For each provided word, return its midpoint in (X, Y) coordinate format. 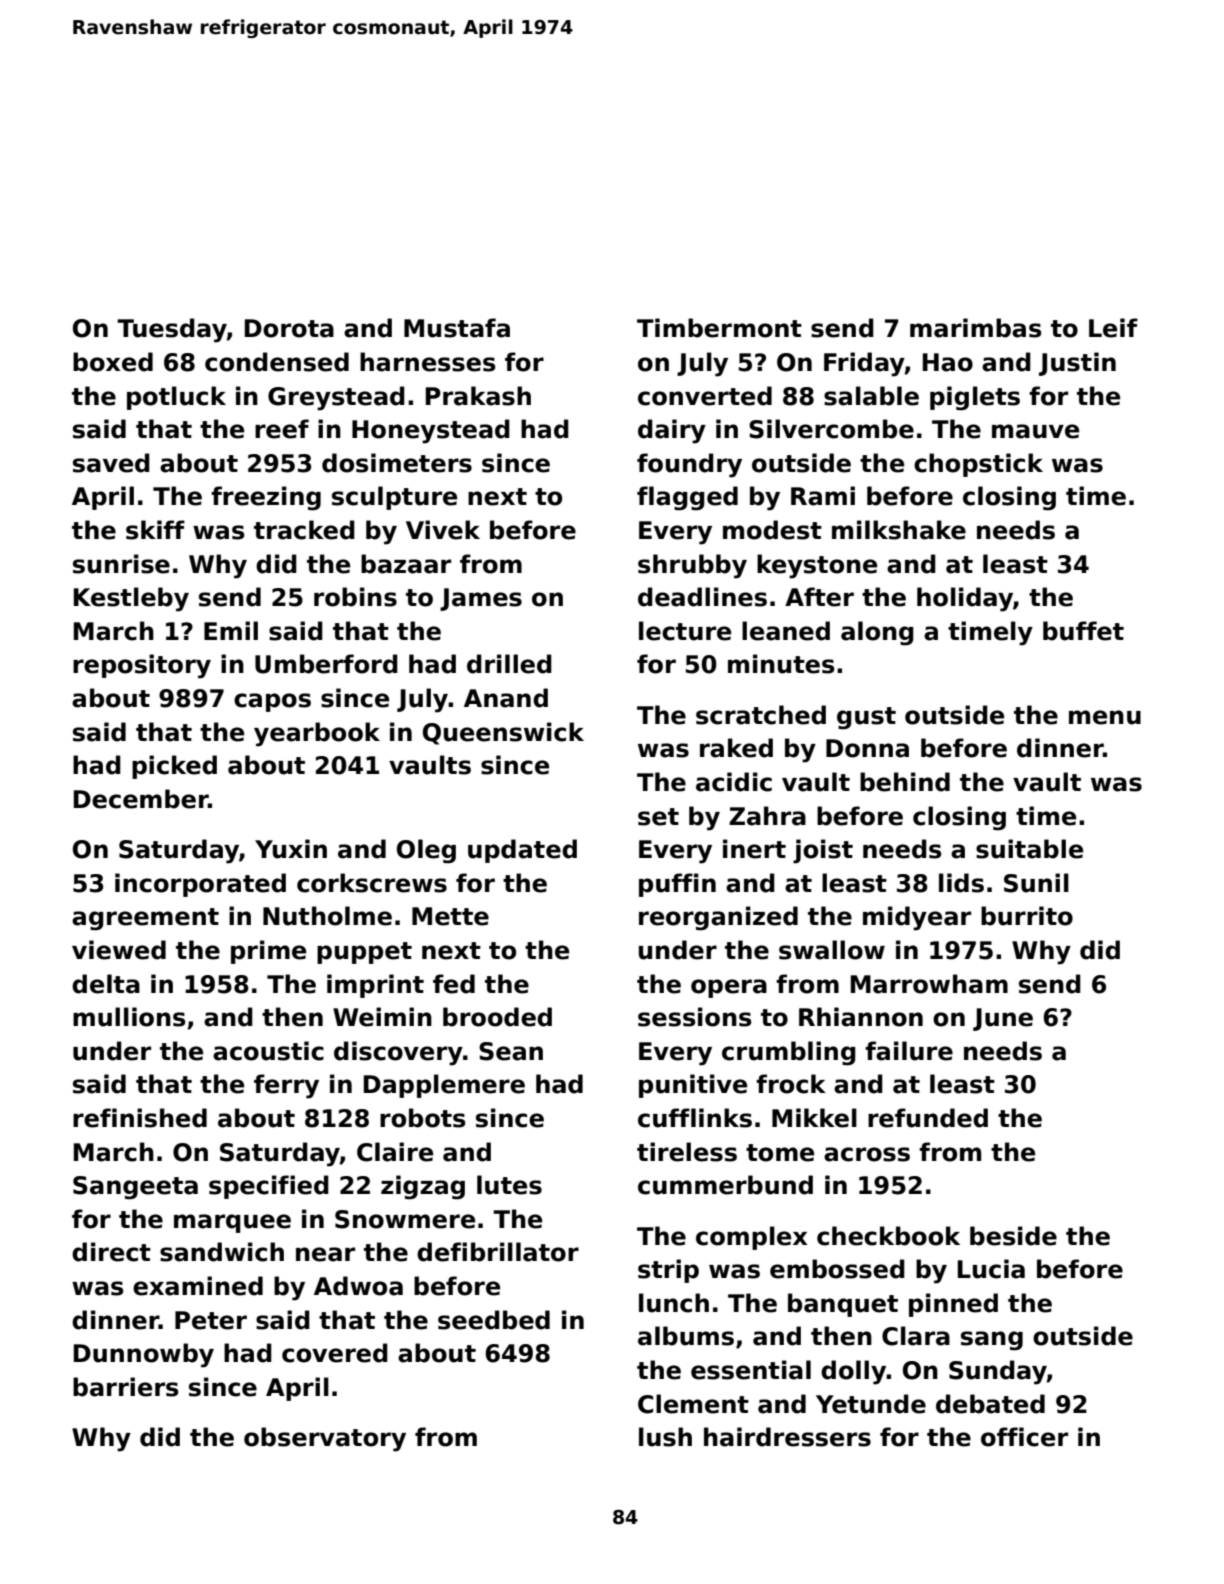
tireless (687, 1152)
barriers (125, 1387)
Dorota (289, 328)
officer (1024, 1437)
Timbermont (719, 328)
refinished (140, 1118)
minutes (781, 664)
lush (665, 1437)
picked (174, 767)
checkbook (888, 1236)
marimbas (975, 328)
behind (905, 782)
